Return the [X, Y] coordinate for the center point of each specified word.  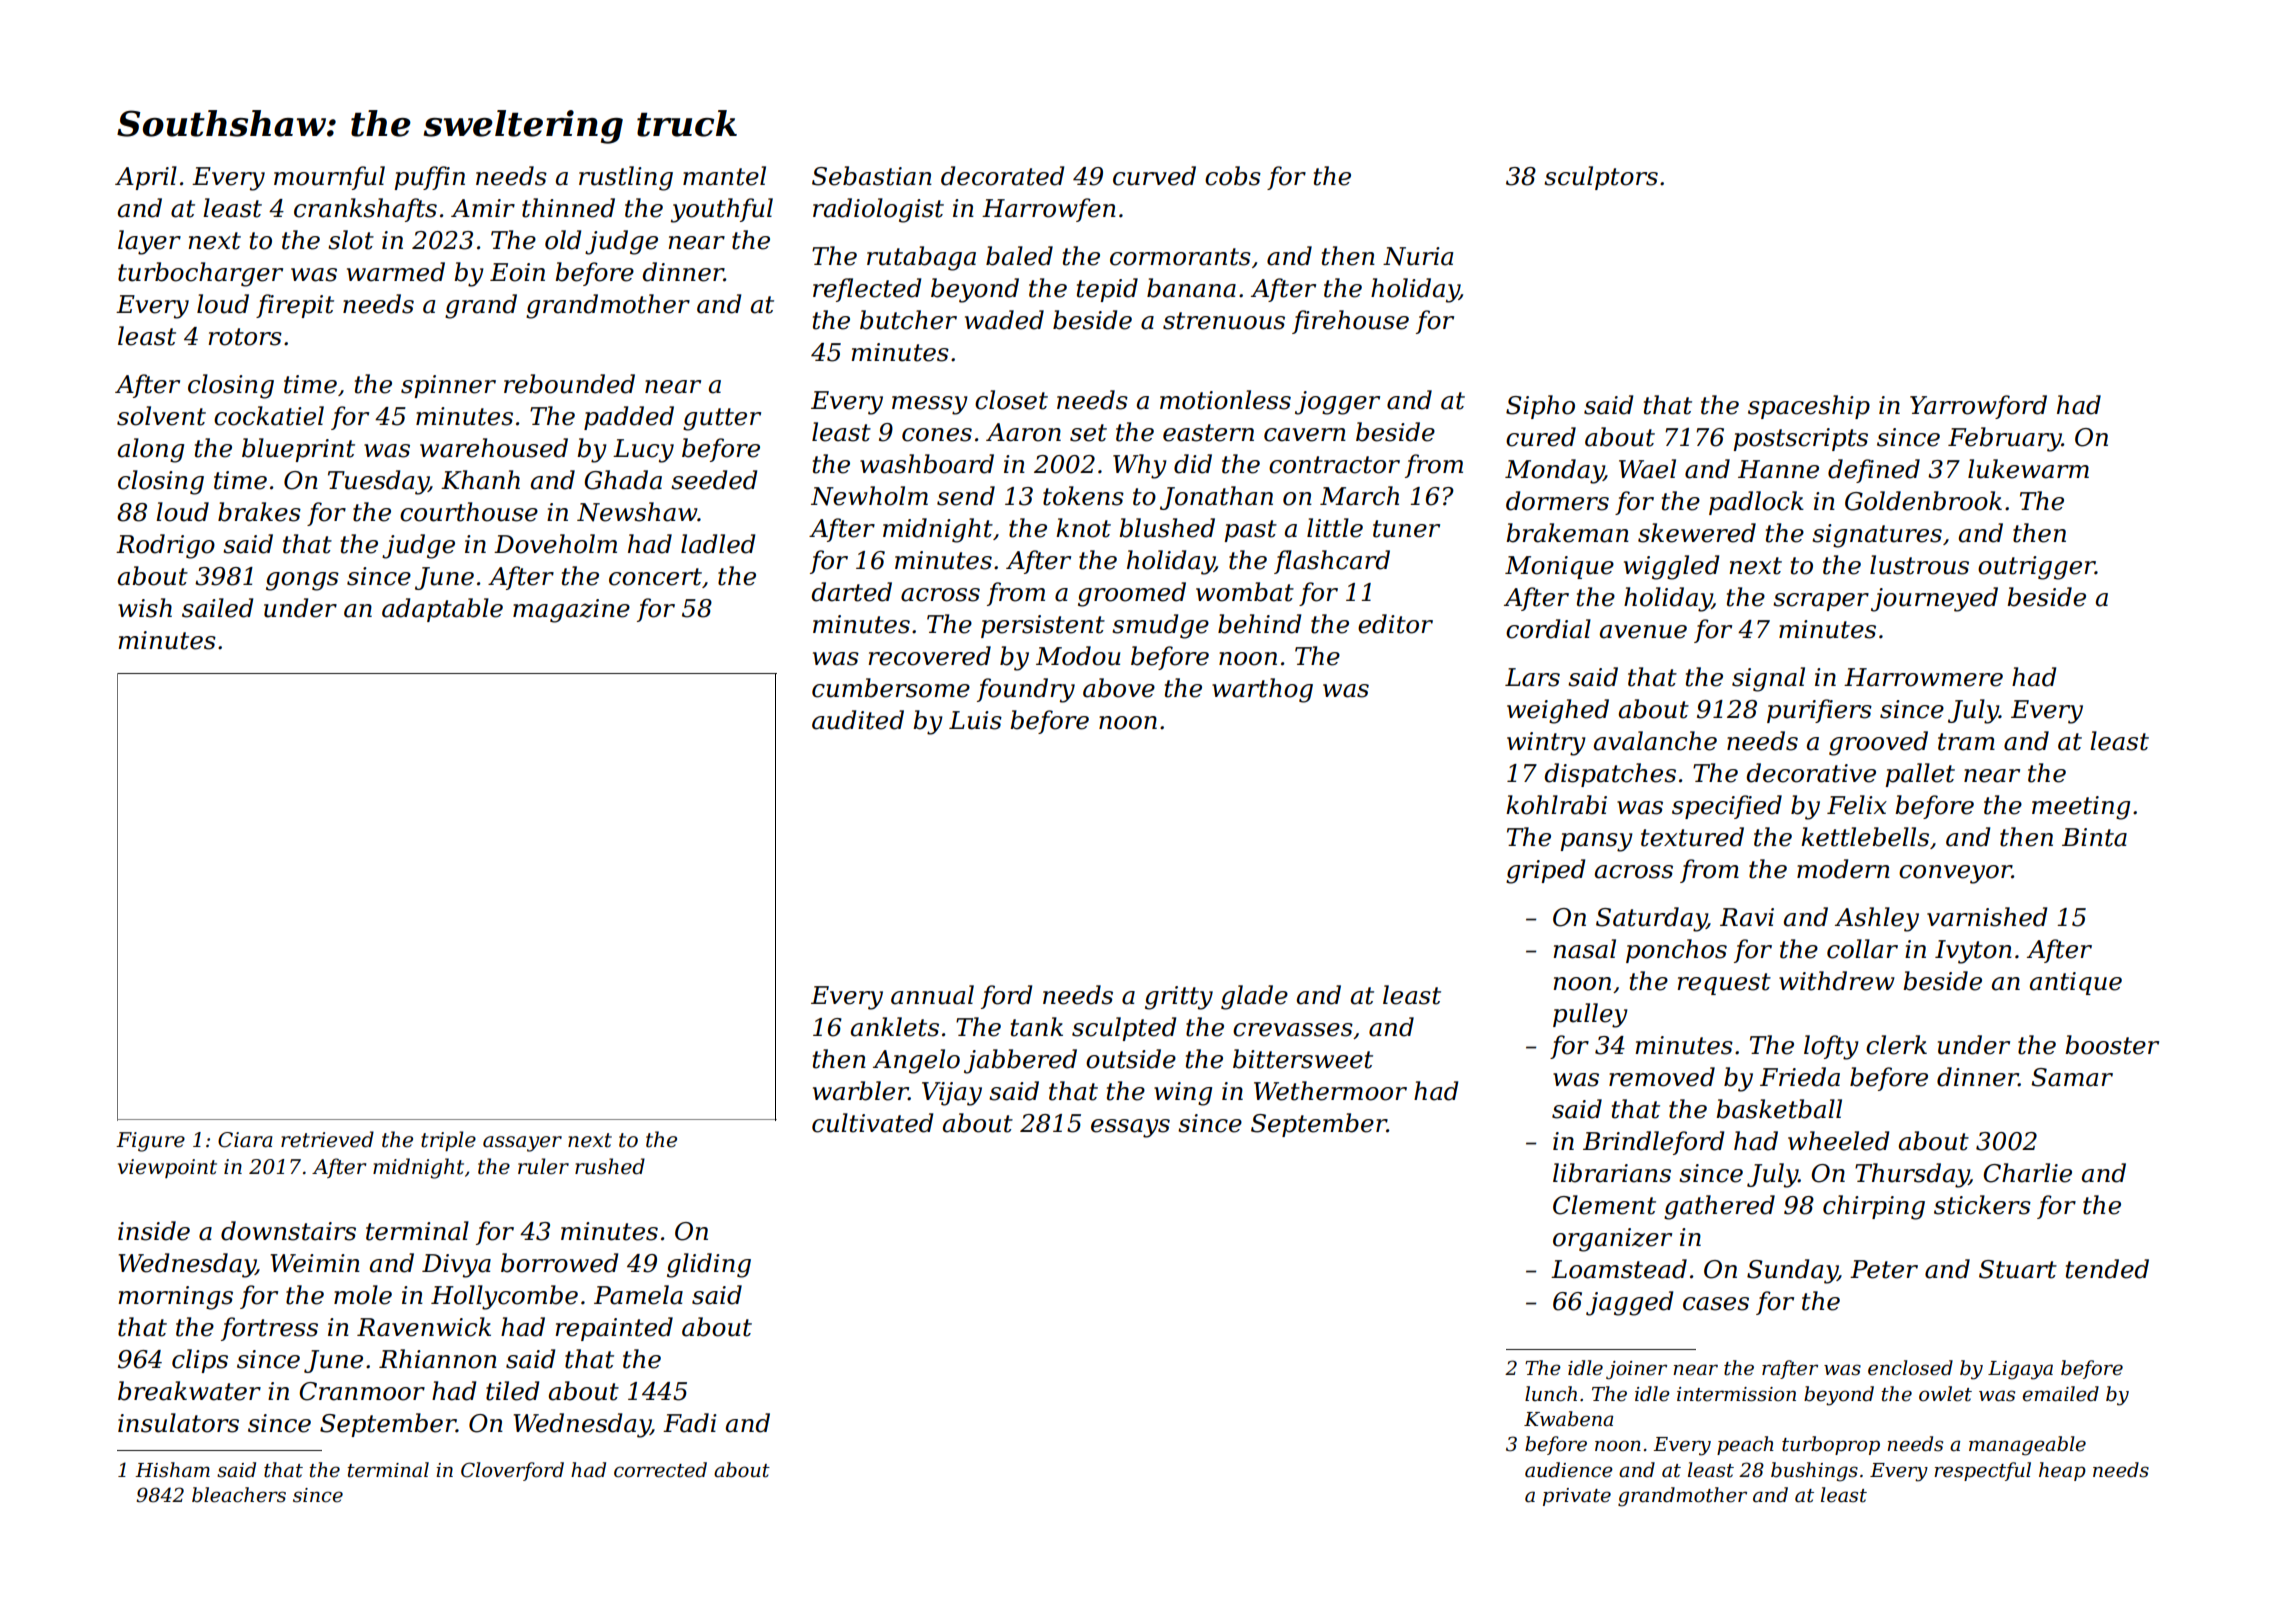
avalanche [1655, 741]
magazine [571, 611]
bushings [1814, 1472]
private [1577, 1497]
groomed [1132, 594]
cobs [1233, 176]
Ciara [245, 1140]
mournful [329, 178]
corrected [660, 1470]
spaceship [1809, 407]
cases [1716, 1304]
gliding [709, 1265]
